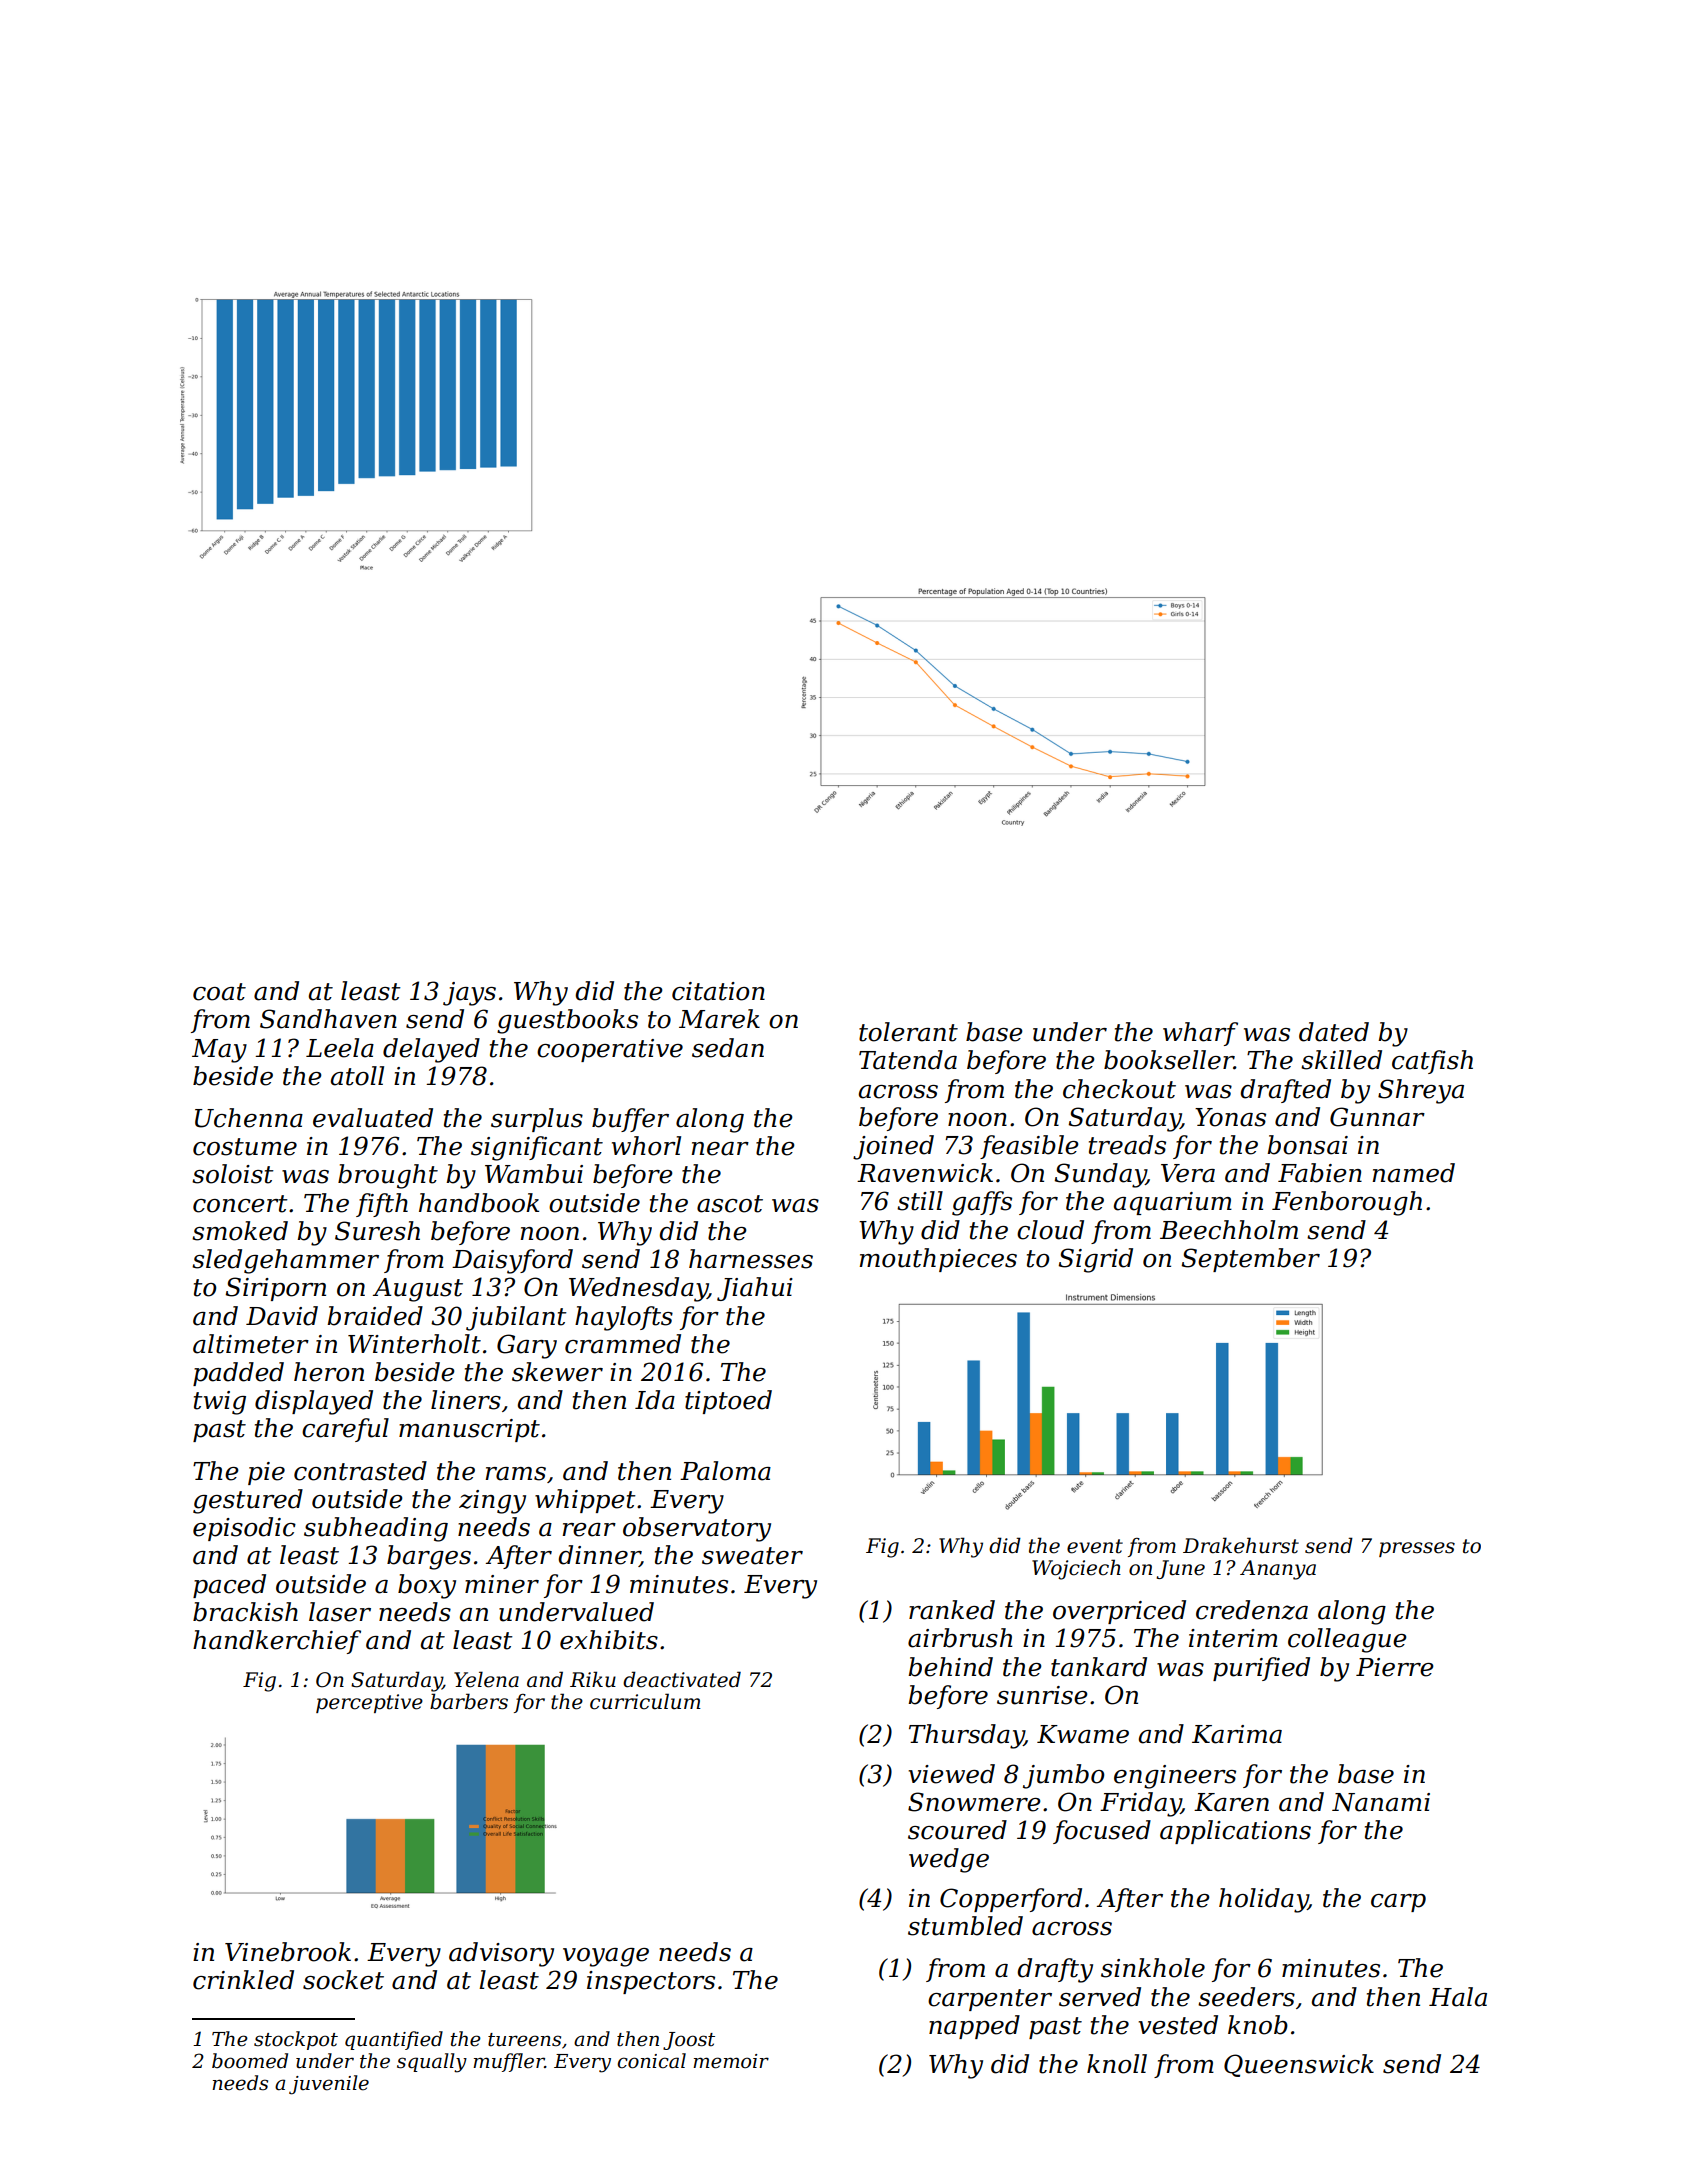  Describe the element at coordinates (1241, 1545) in the screenshot. I see `Drakehurst` at that location.
